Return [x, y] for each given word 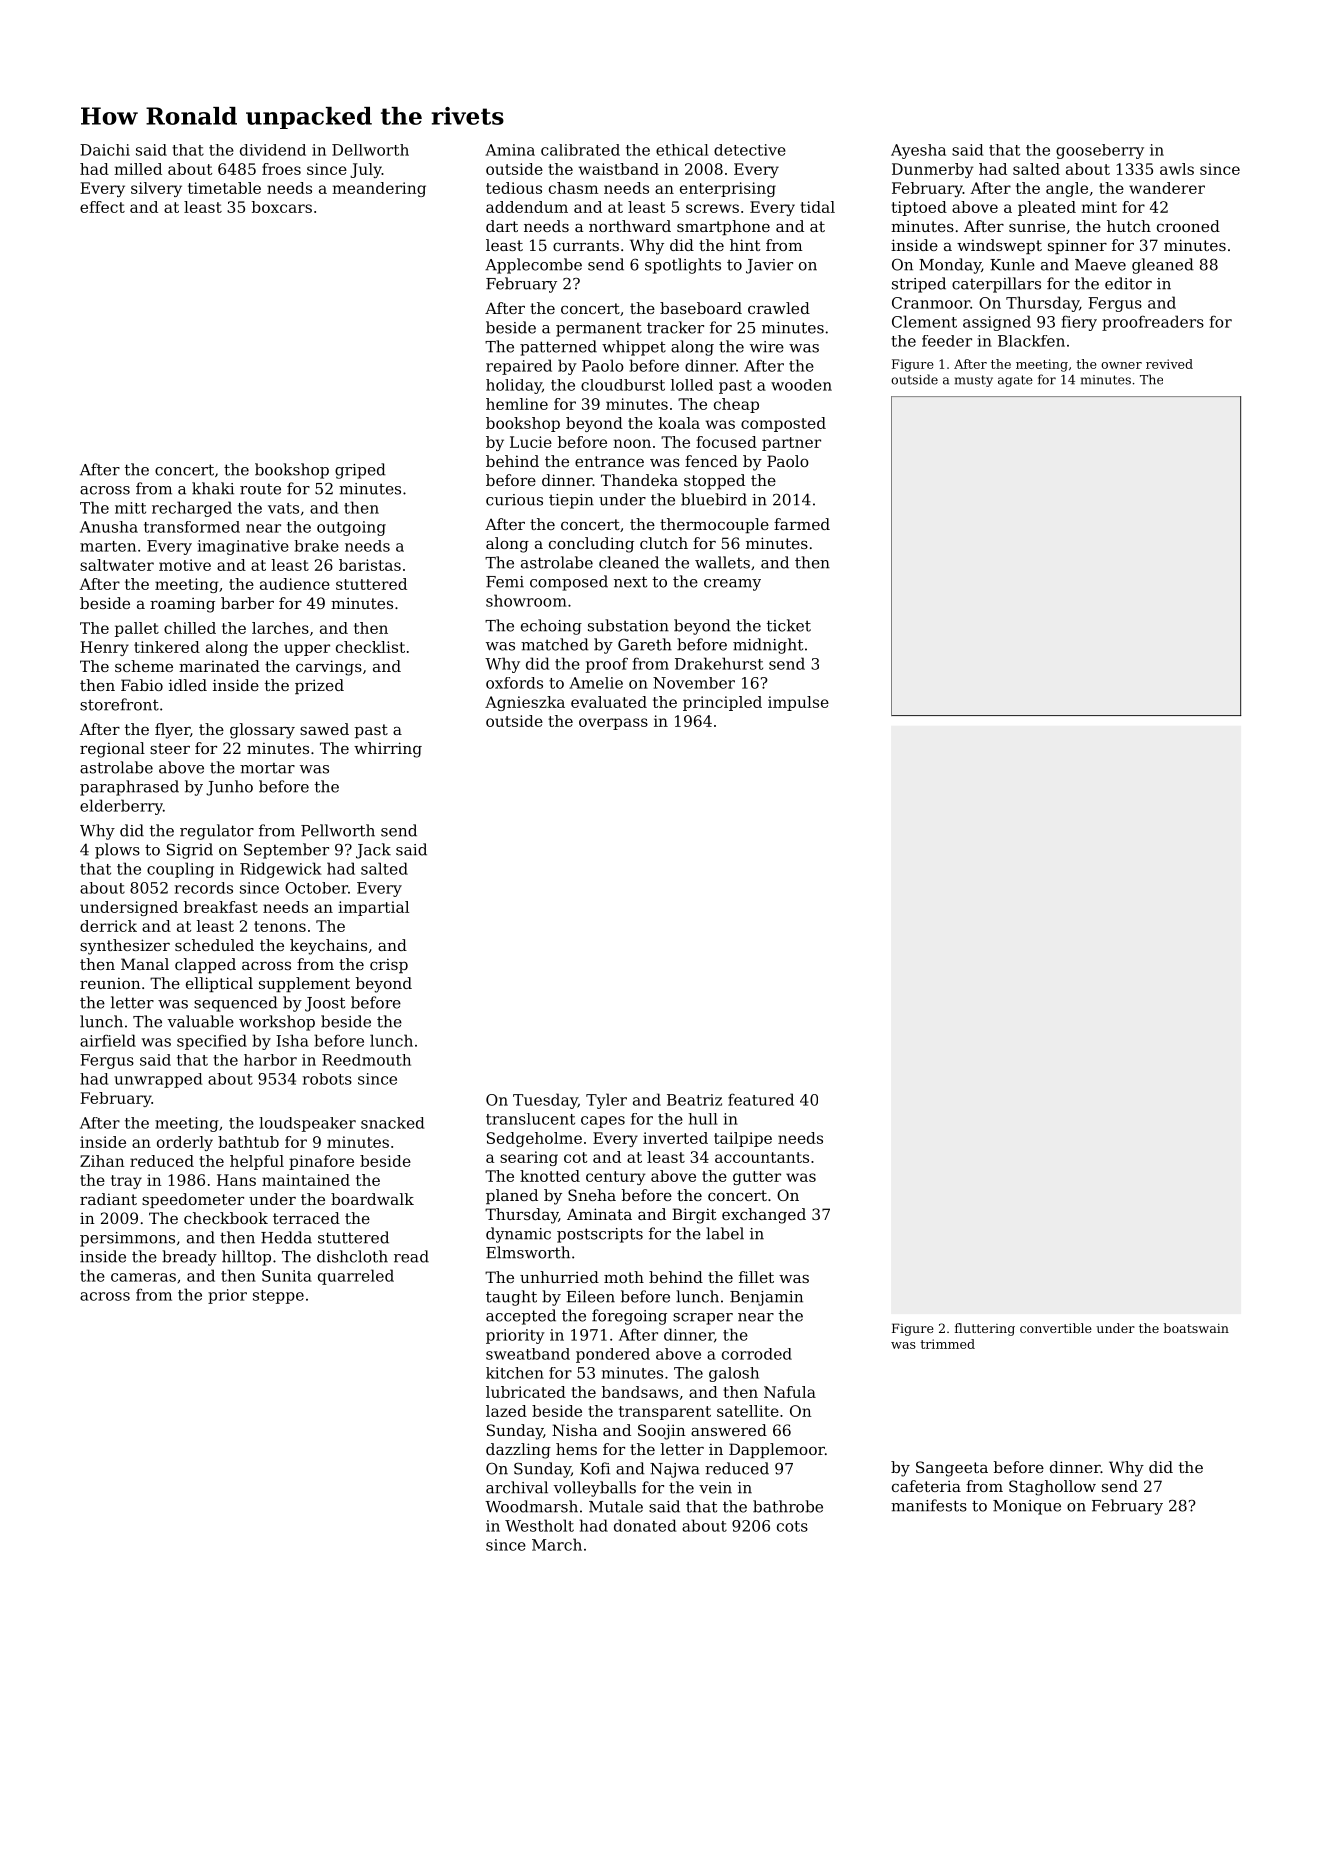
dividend [273, 150]
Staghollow [1052, 1488]
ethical [682, 150]
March [557, 1544]
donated [645, 1525]
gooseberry [1100, 151]
